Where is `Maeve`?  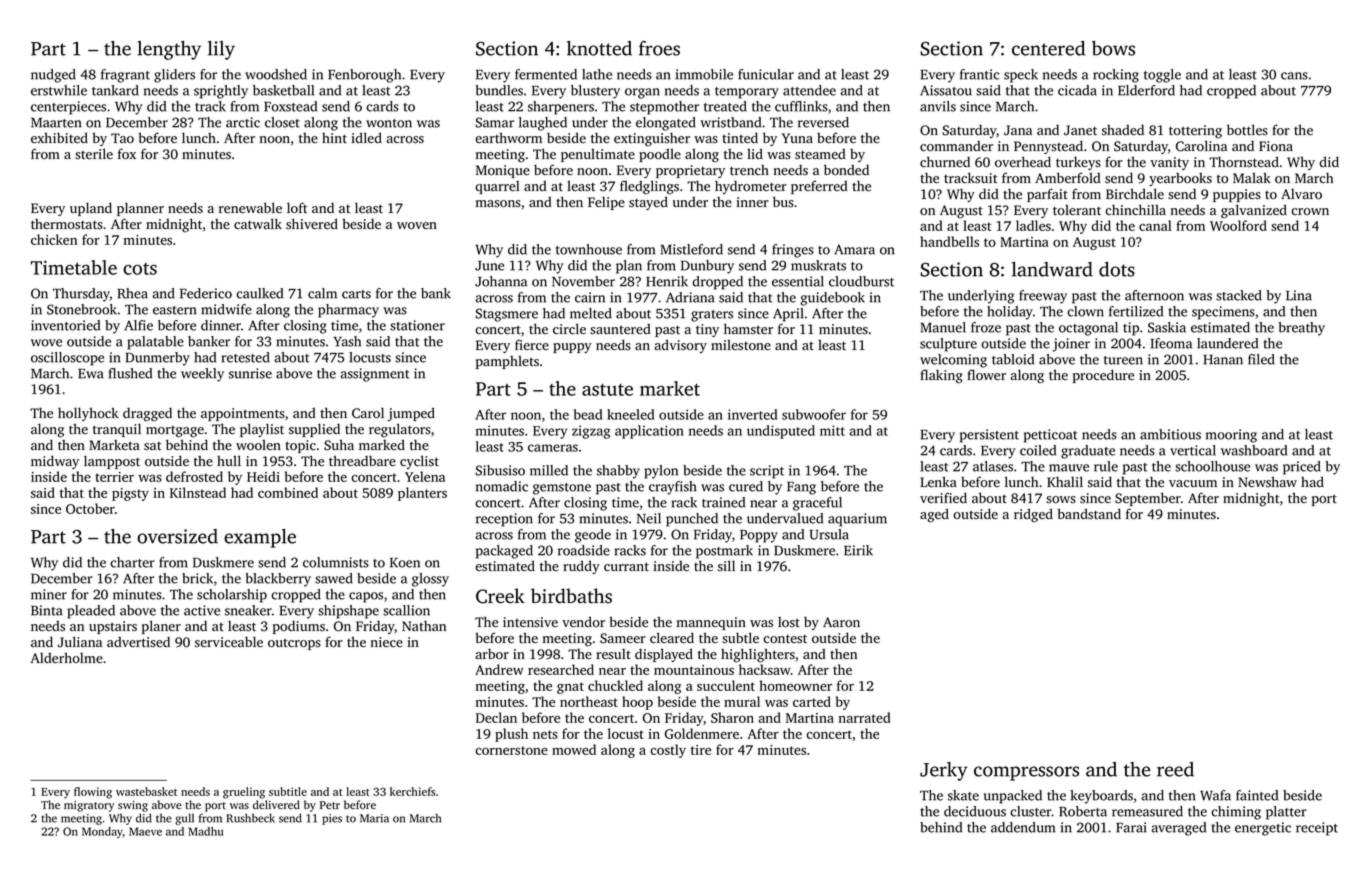
Maeve is located at coordinates (145, 831).
